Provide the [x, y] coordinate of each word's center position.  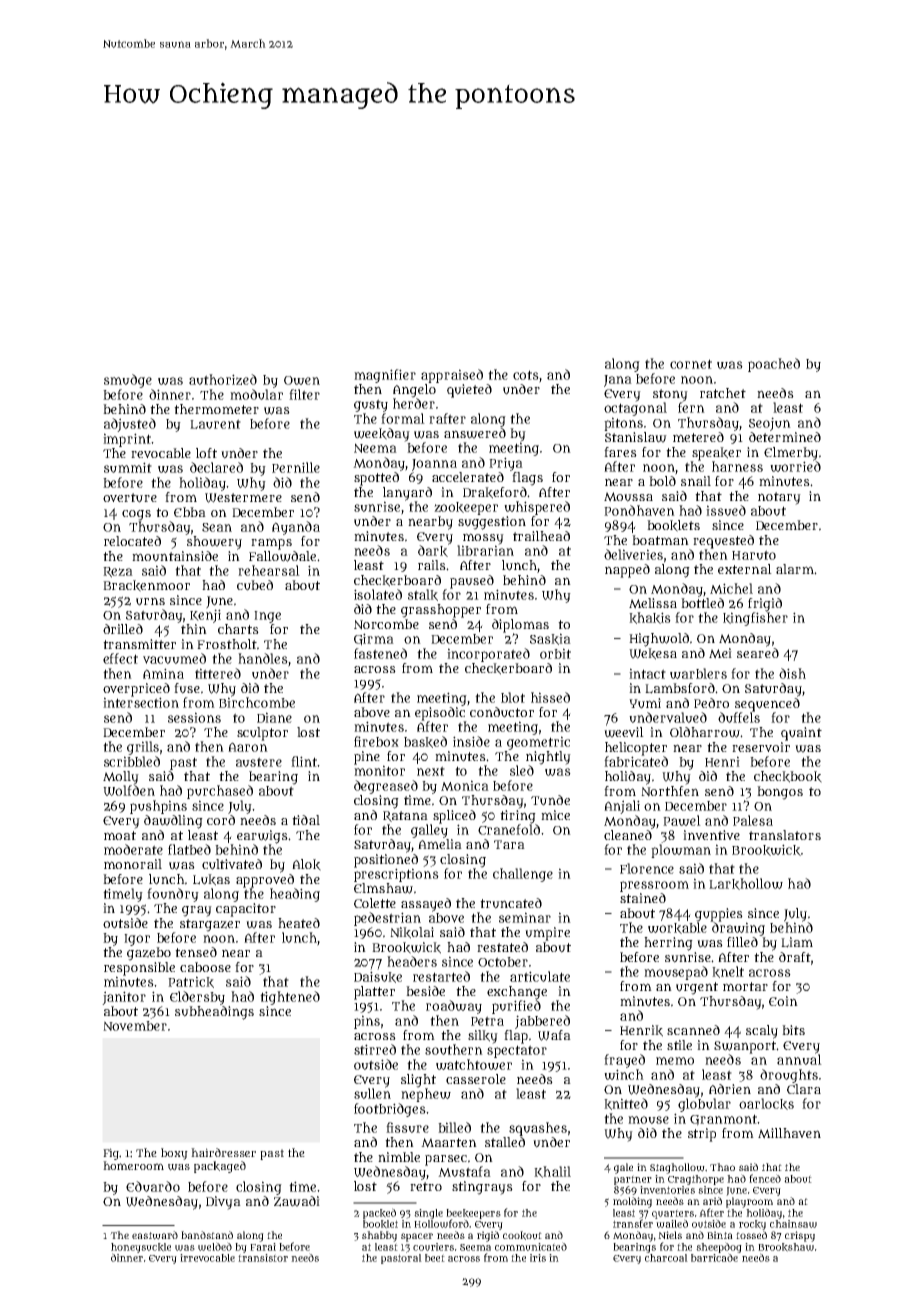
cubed [255, 585]
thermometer [216, 409]
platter [374, 993]
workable [677, 928]
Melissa [653, 603]
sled [522, 770]
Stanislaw [636, 437]
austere [259, 762]
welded [215, 1246]
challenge [523, 875]
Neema [375, 448]
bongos [780, 793]
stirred [375, 1049]
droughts [789, 1076]
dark [433, 551]
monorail [133, 864]
